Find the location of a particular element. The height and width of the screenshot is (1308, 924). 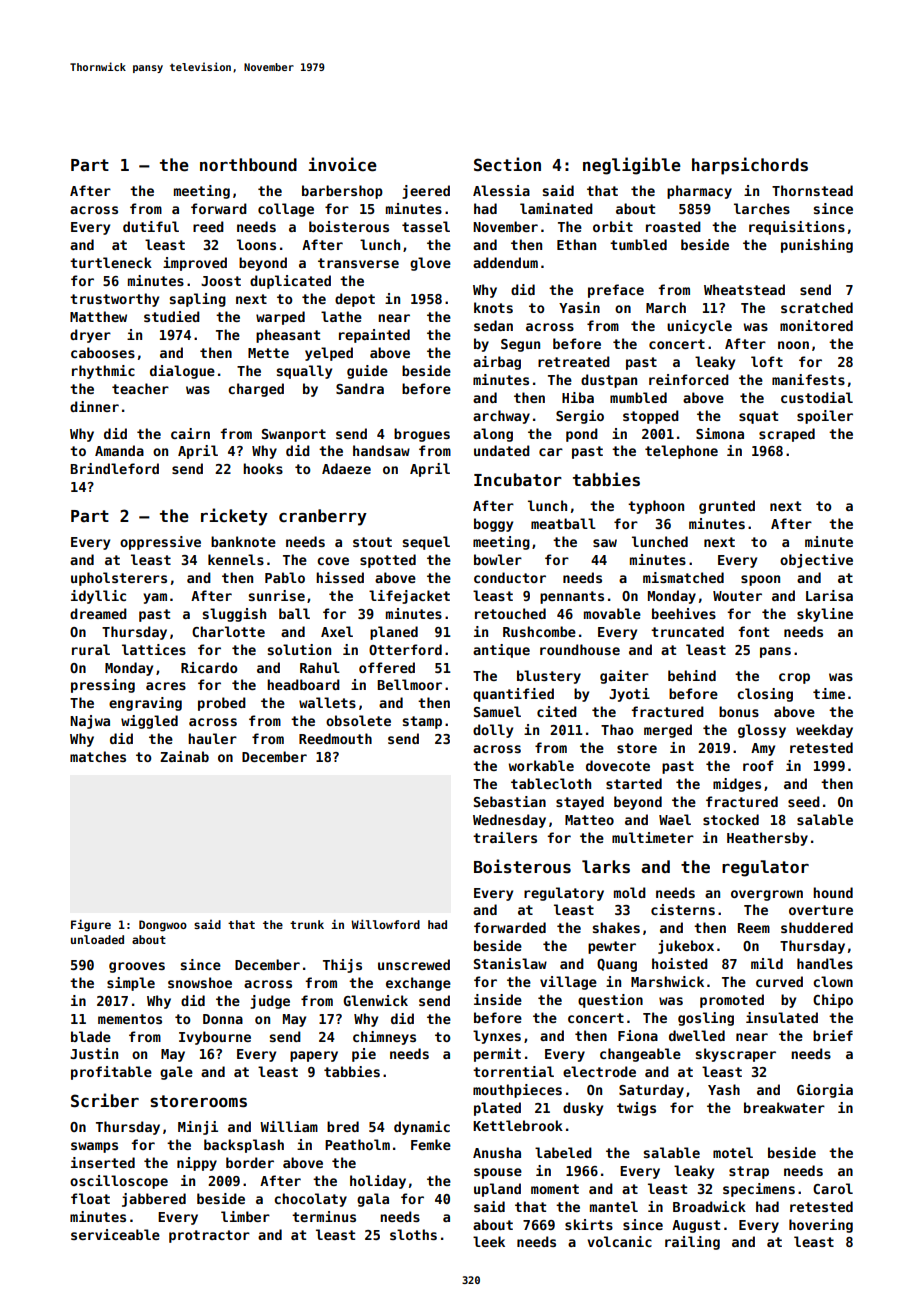

chimneys is located at coordinates (384, 1038).
